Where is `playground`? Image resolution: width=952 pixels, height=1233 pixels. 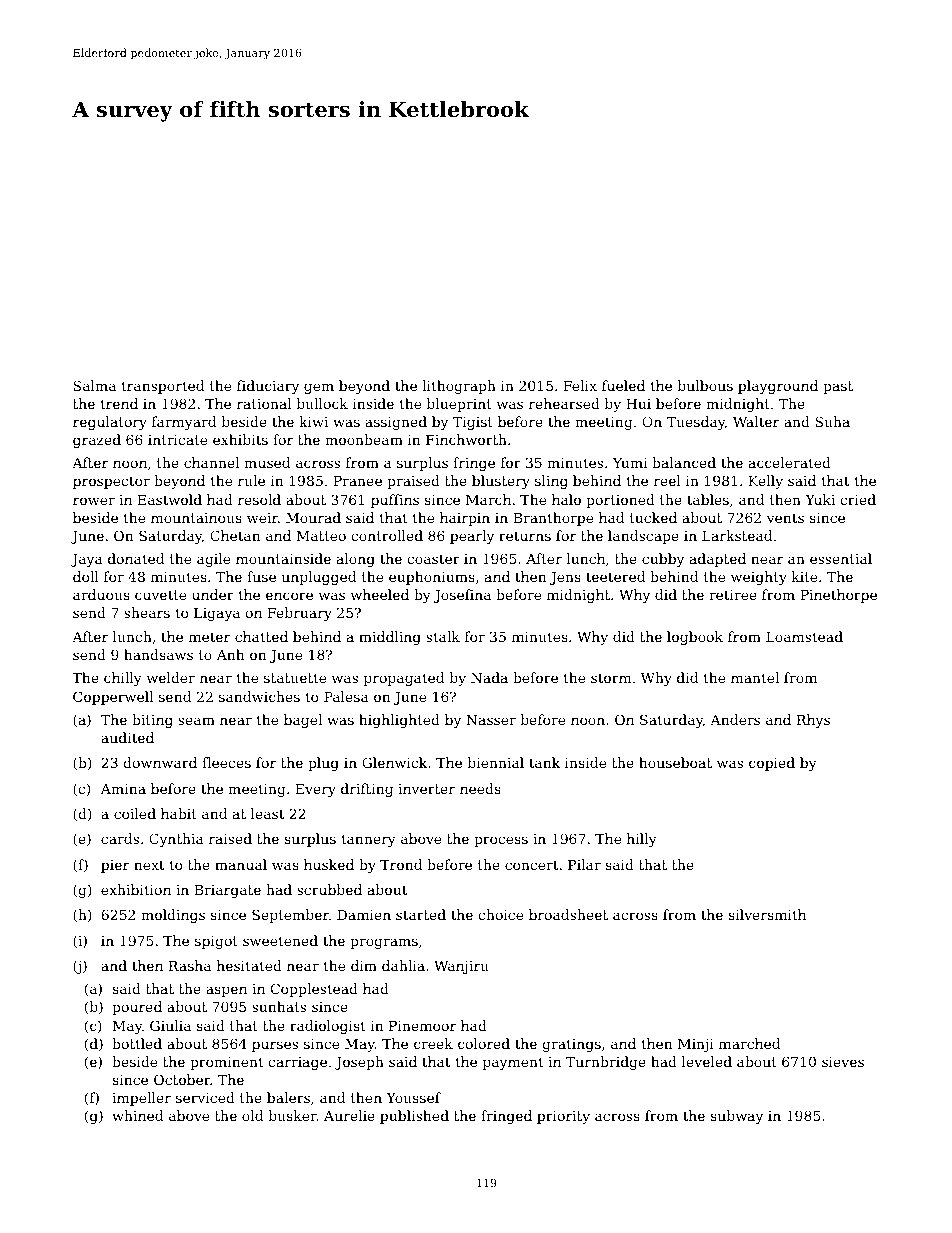 playground is located at coordinates (778, 387).
